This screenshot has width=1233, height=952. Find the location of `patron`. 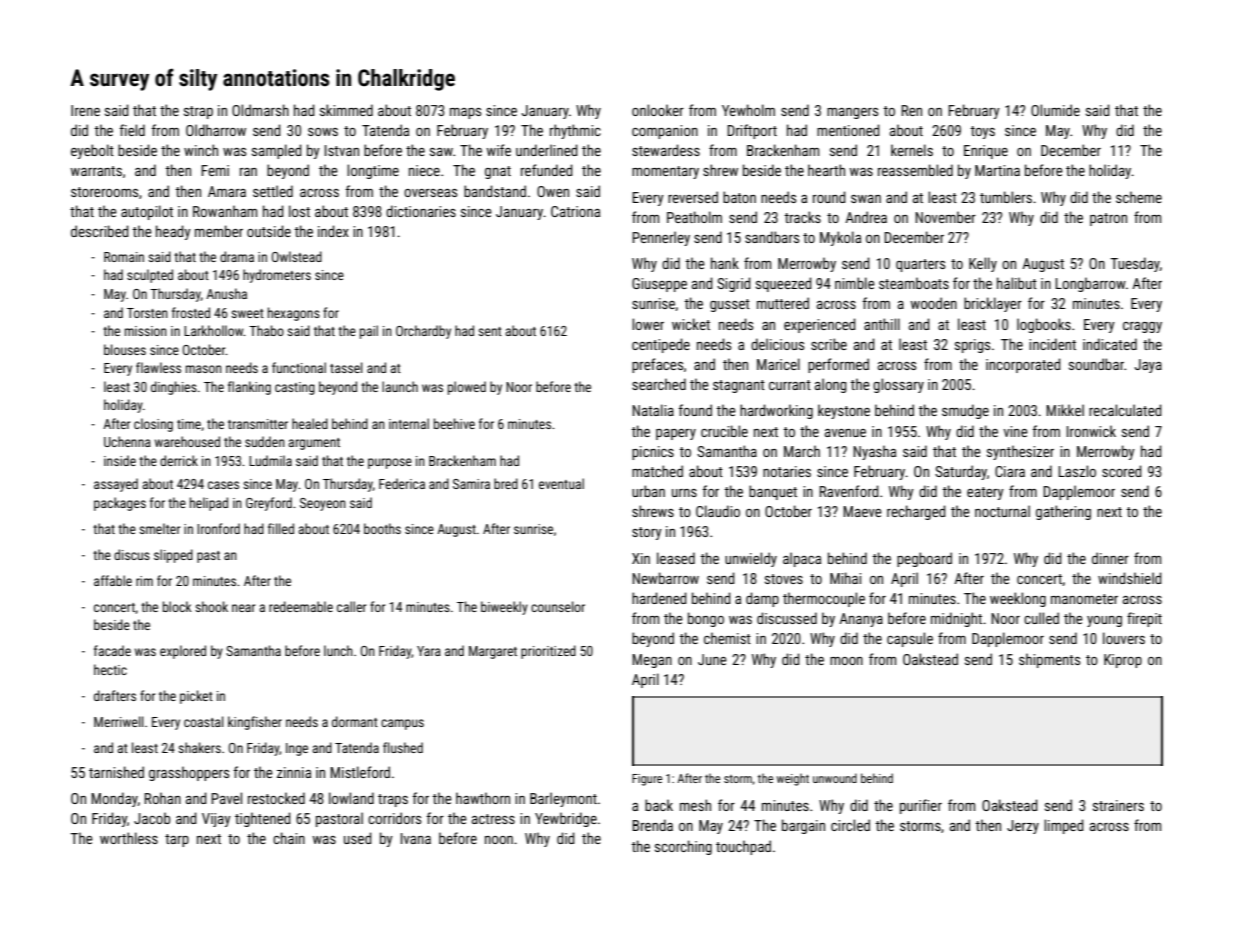

patron is located at coordinates (1108, 219).
